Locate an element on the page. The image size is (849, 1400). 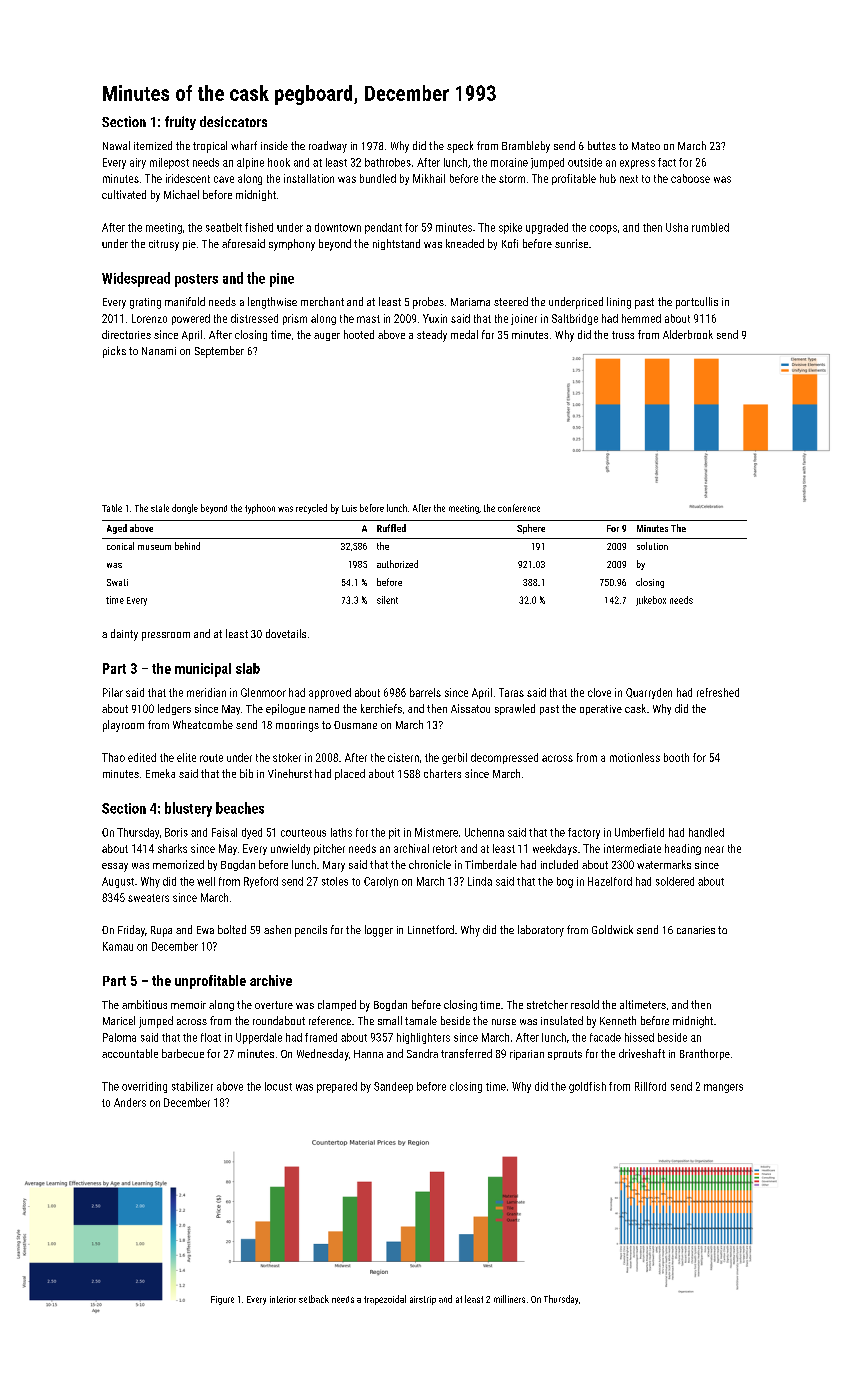
near is located at coordinates (714, 849).
